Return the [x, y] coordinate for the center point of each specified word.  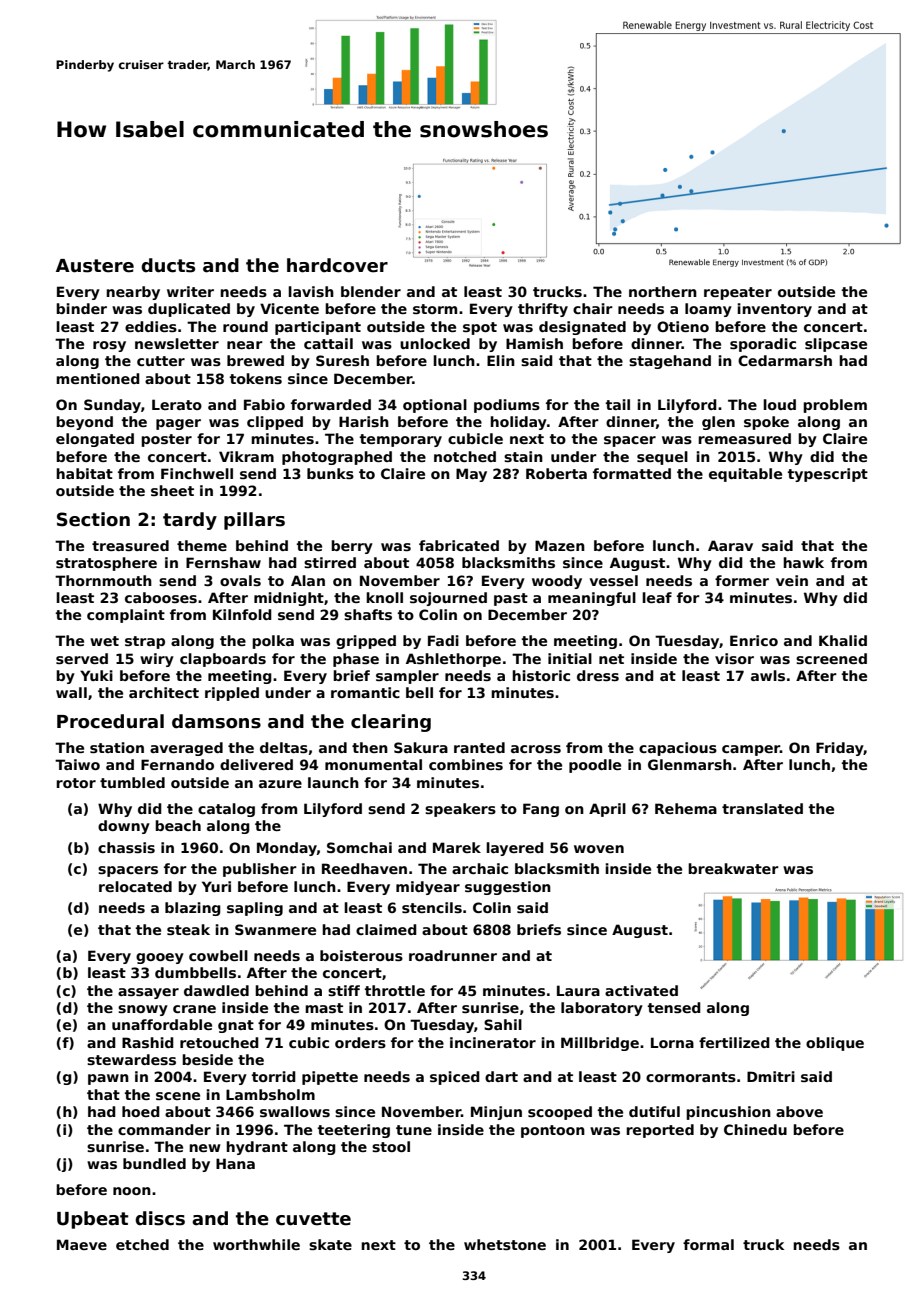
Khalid [843, 640]
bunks [330, 473]
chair [593, 308]
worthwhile [256, 1244]
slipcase [836, 345]
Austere [95, 266]
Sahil [503, 1024]
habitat [84, 473]
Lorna [672, 1042]
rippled [232, 694]
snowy [143, 1010]
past [511, 599]
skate [330, 1244]
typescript [828, 475]
